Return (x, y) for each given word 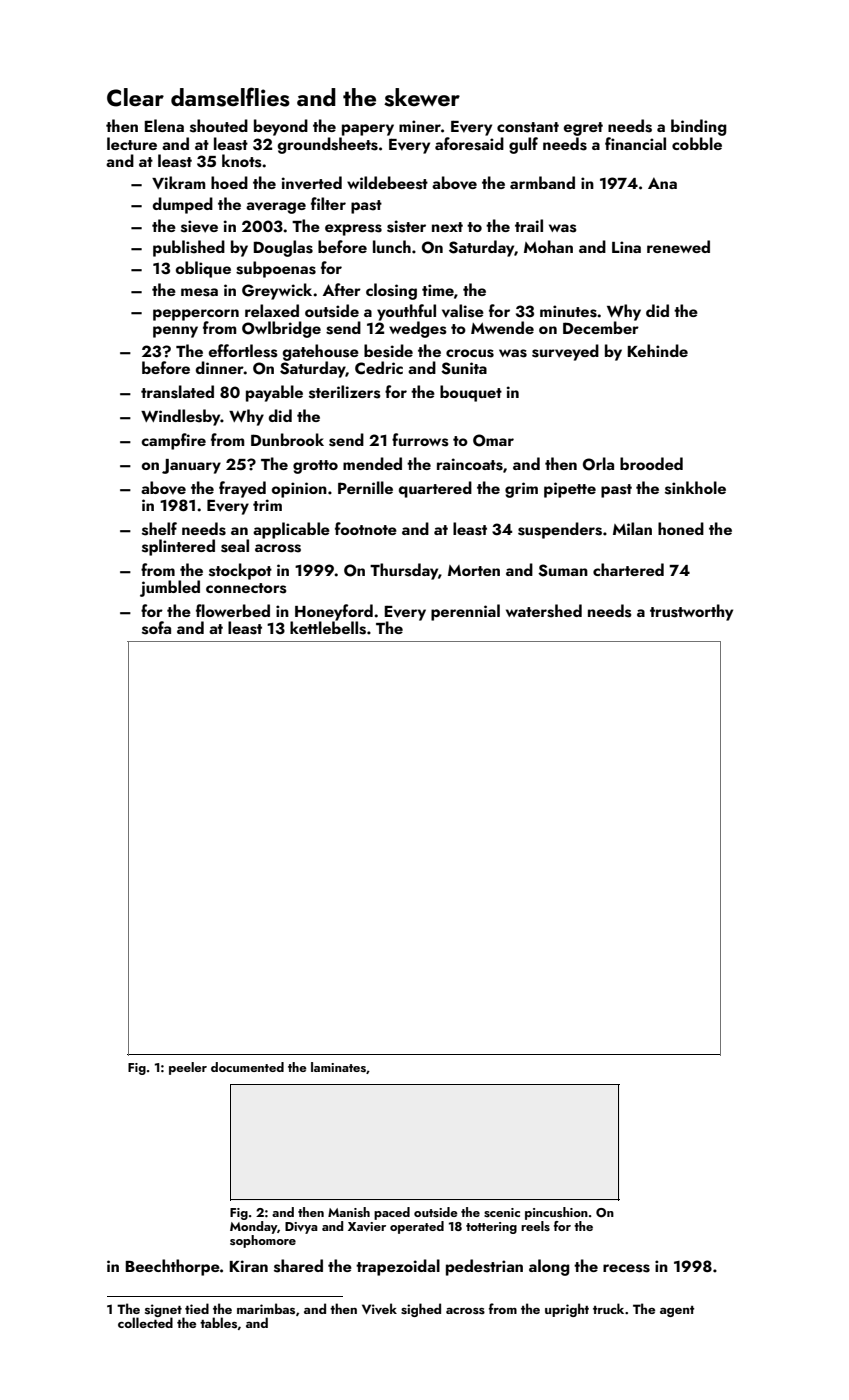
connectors (246, 588)
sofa (156, 628)
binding (699, 127)
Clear (135, 97)
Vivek (379, 1309)
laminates (338, 1067)
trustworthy (691, 612)
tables (218, 1323)
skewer (422, 97)
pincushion (556, 1213)
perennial (465, 612)
